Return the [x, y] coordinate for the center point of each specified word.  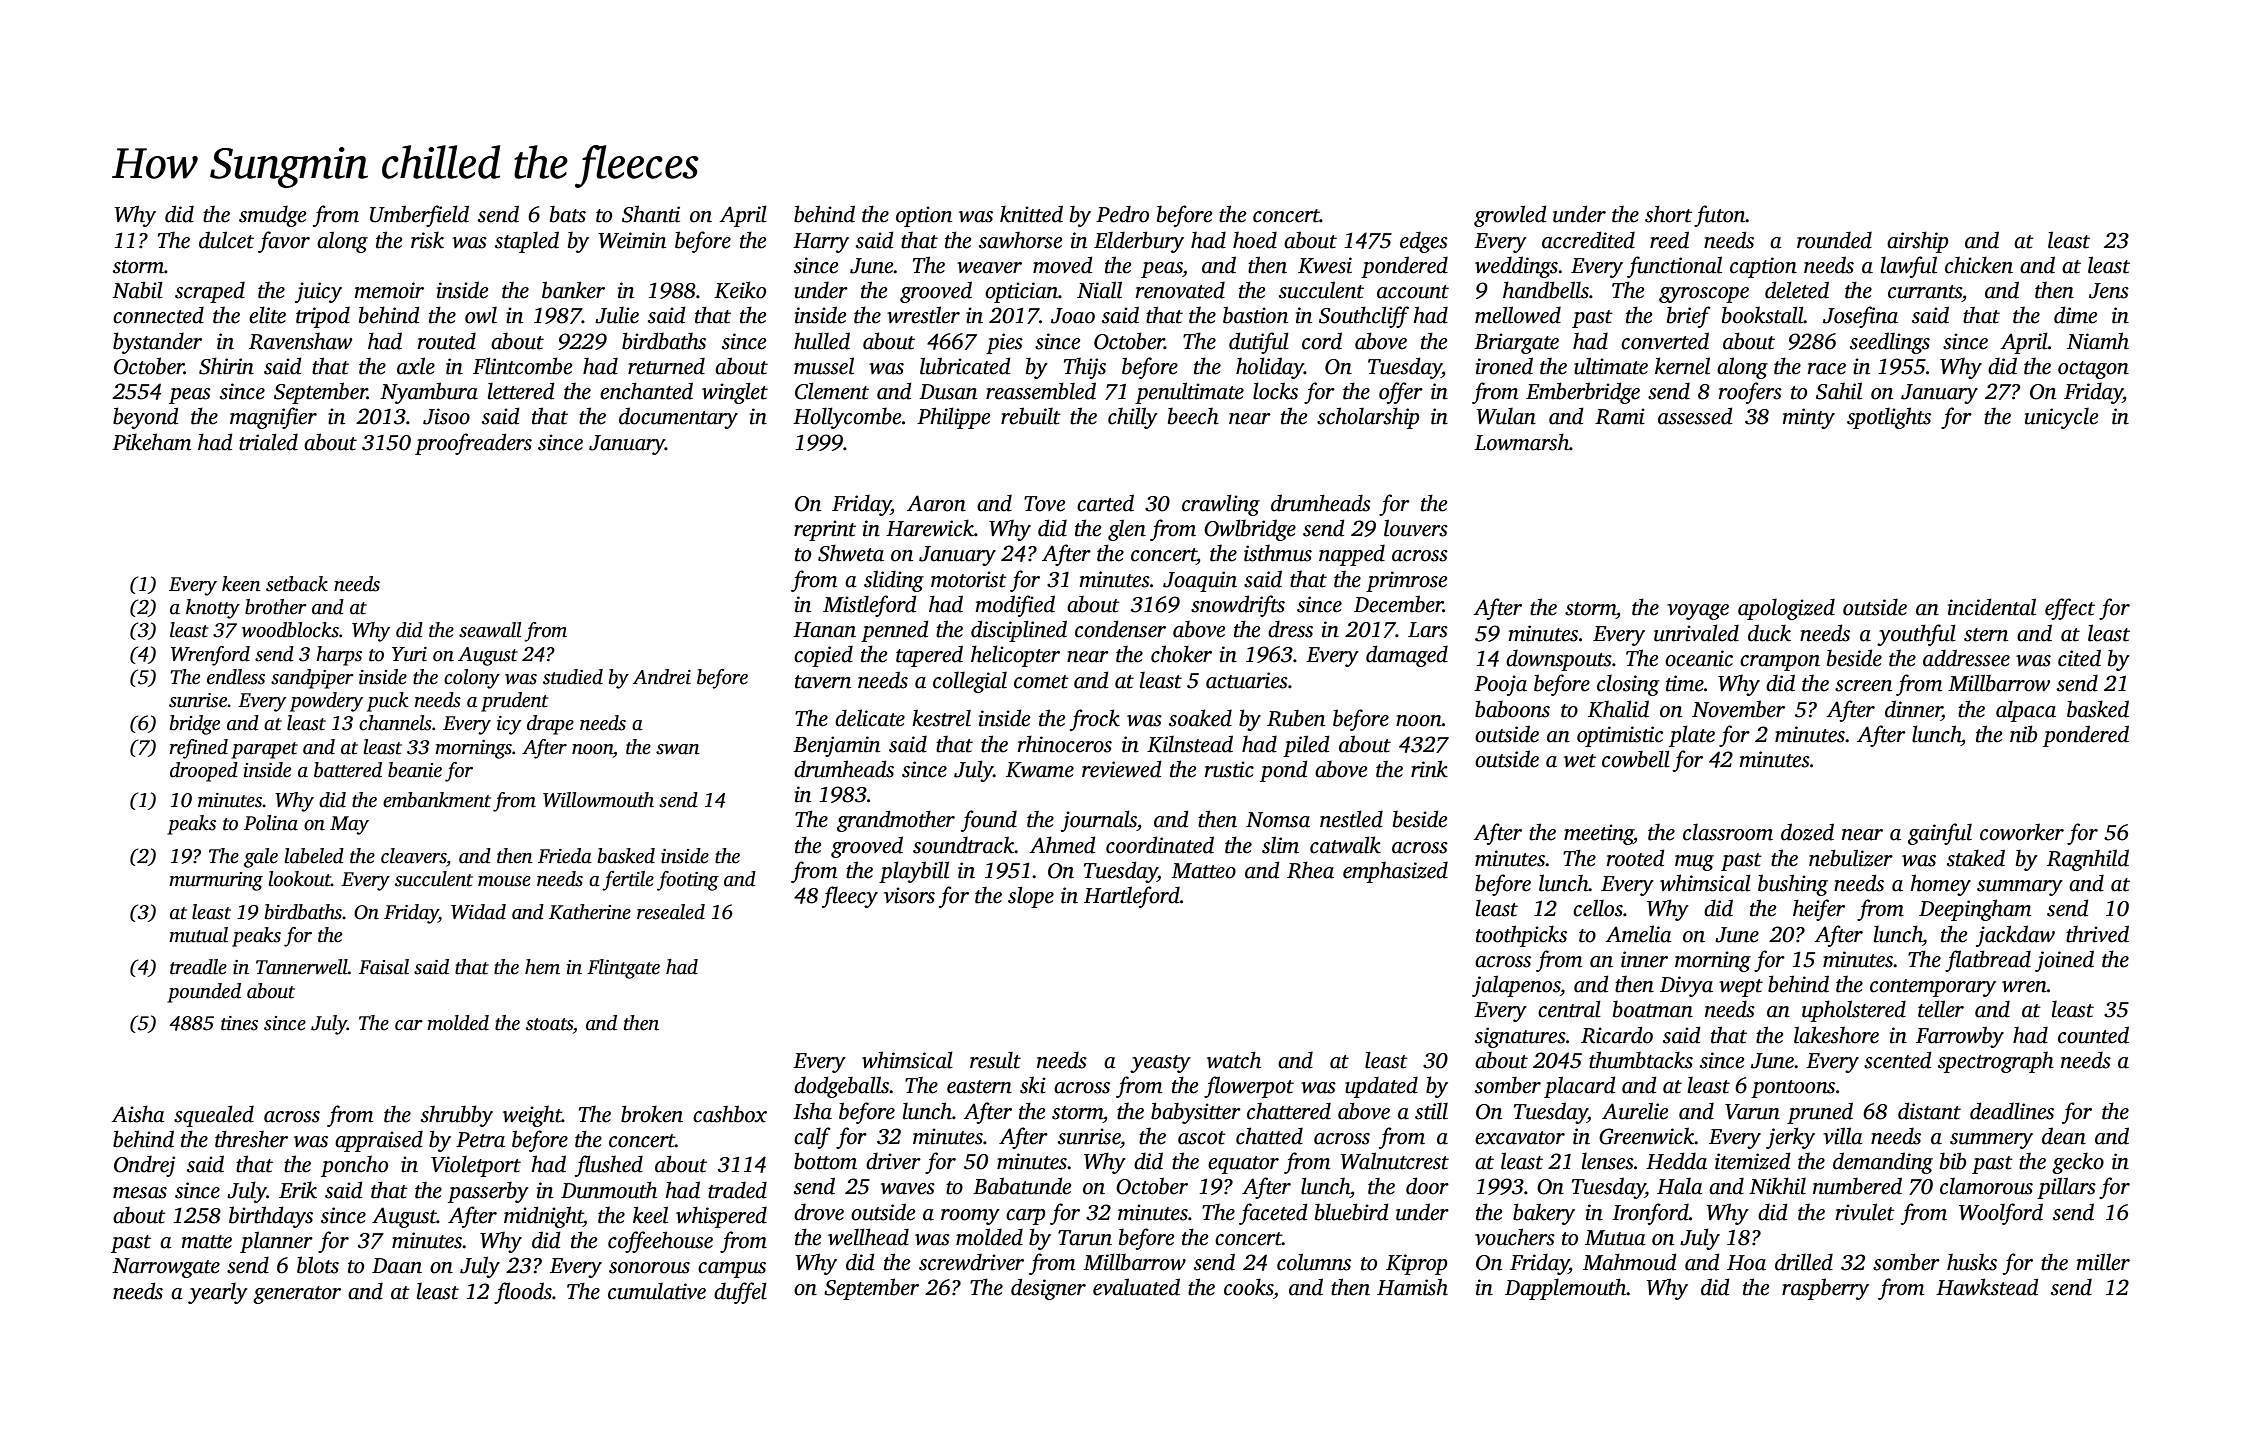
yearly [218, 1293]
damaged [1407, 656]
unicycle [2061, 418]
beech [1193, 416]
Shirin [226, 366]
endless [236, 677]
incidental [1992, 607]
